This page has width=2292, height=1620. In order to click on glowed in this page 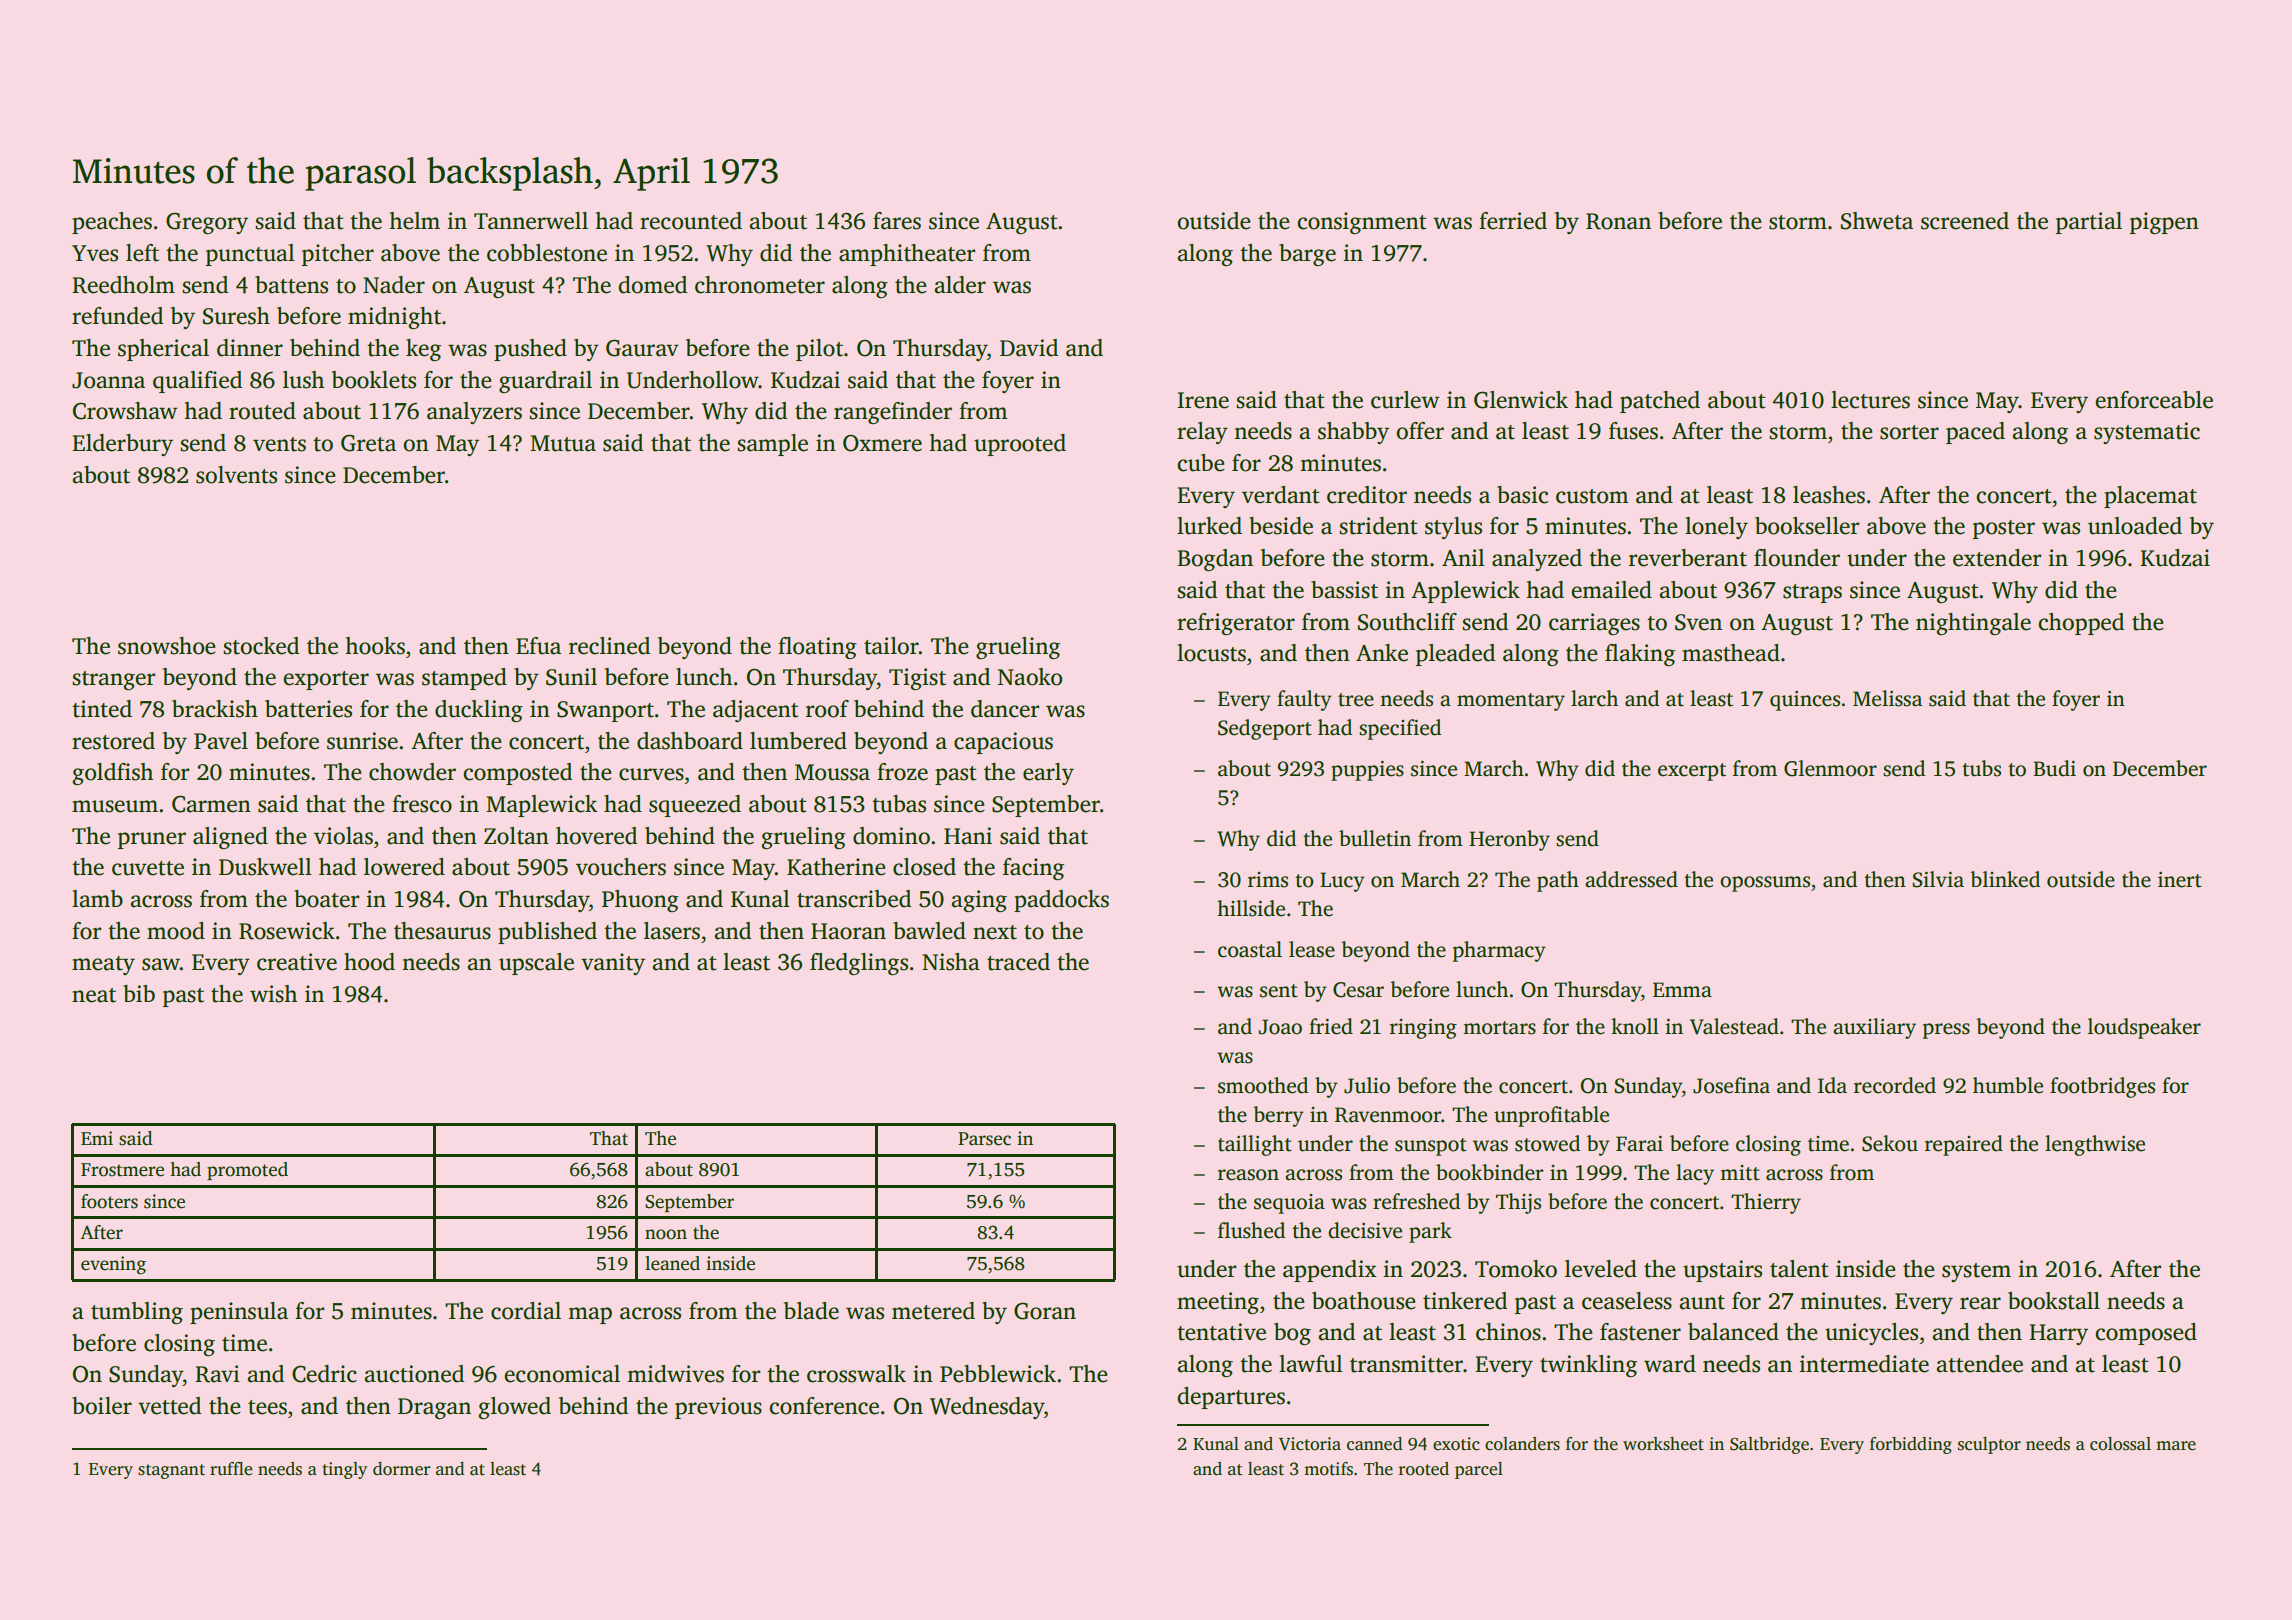, I will do `click(514, 1408)`.
